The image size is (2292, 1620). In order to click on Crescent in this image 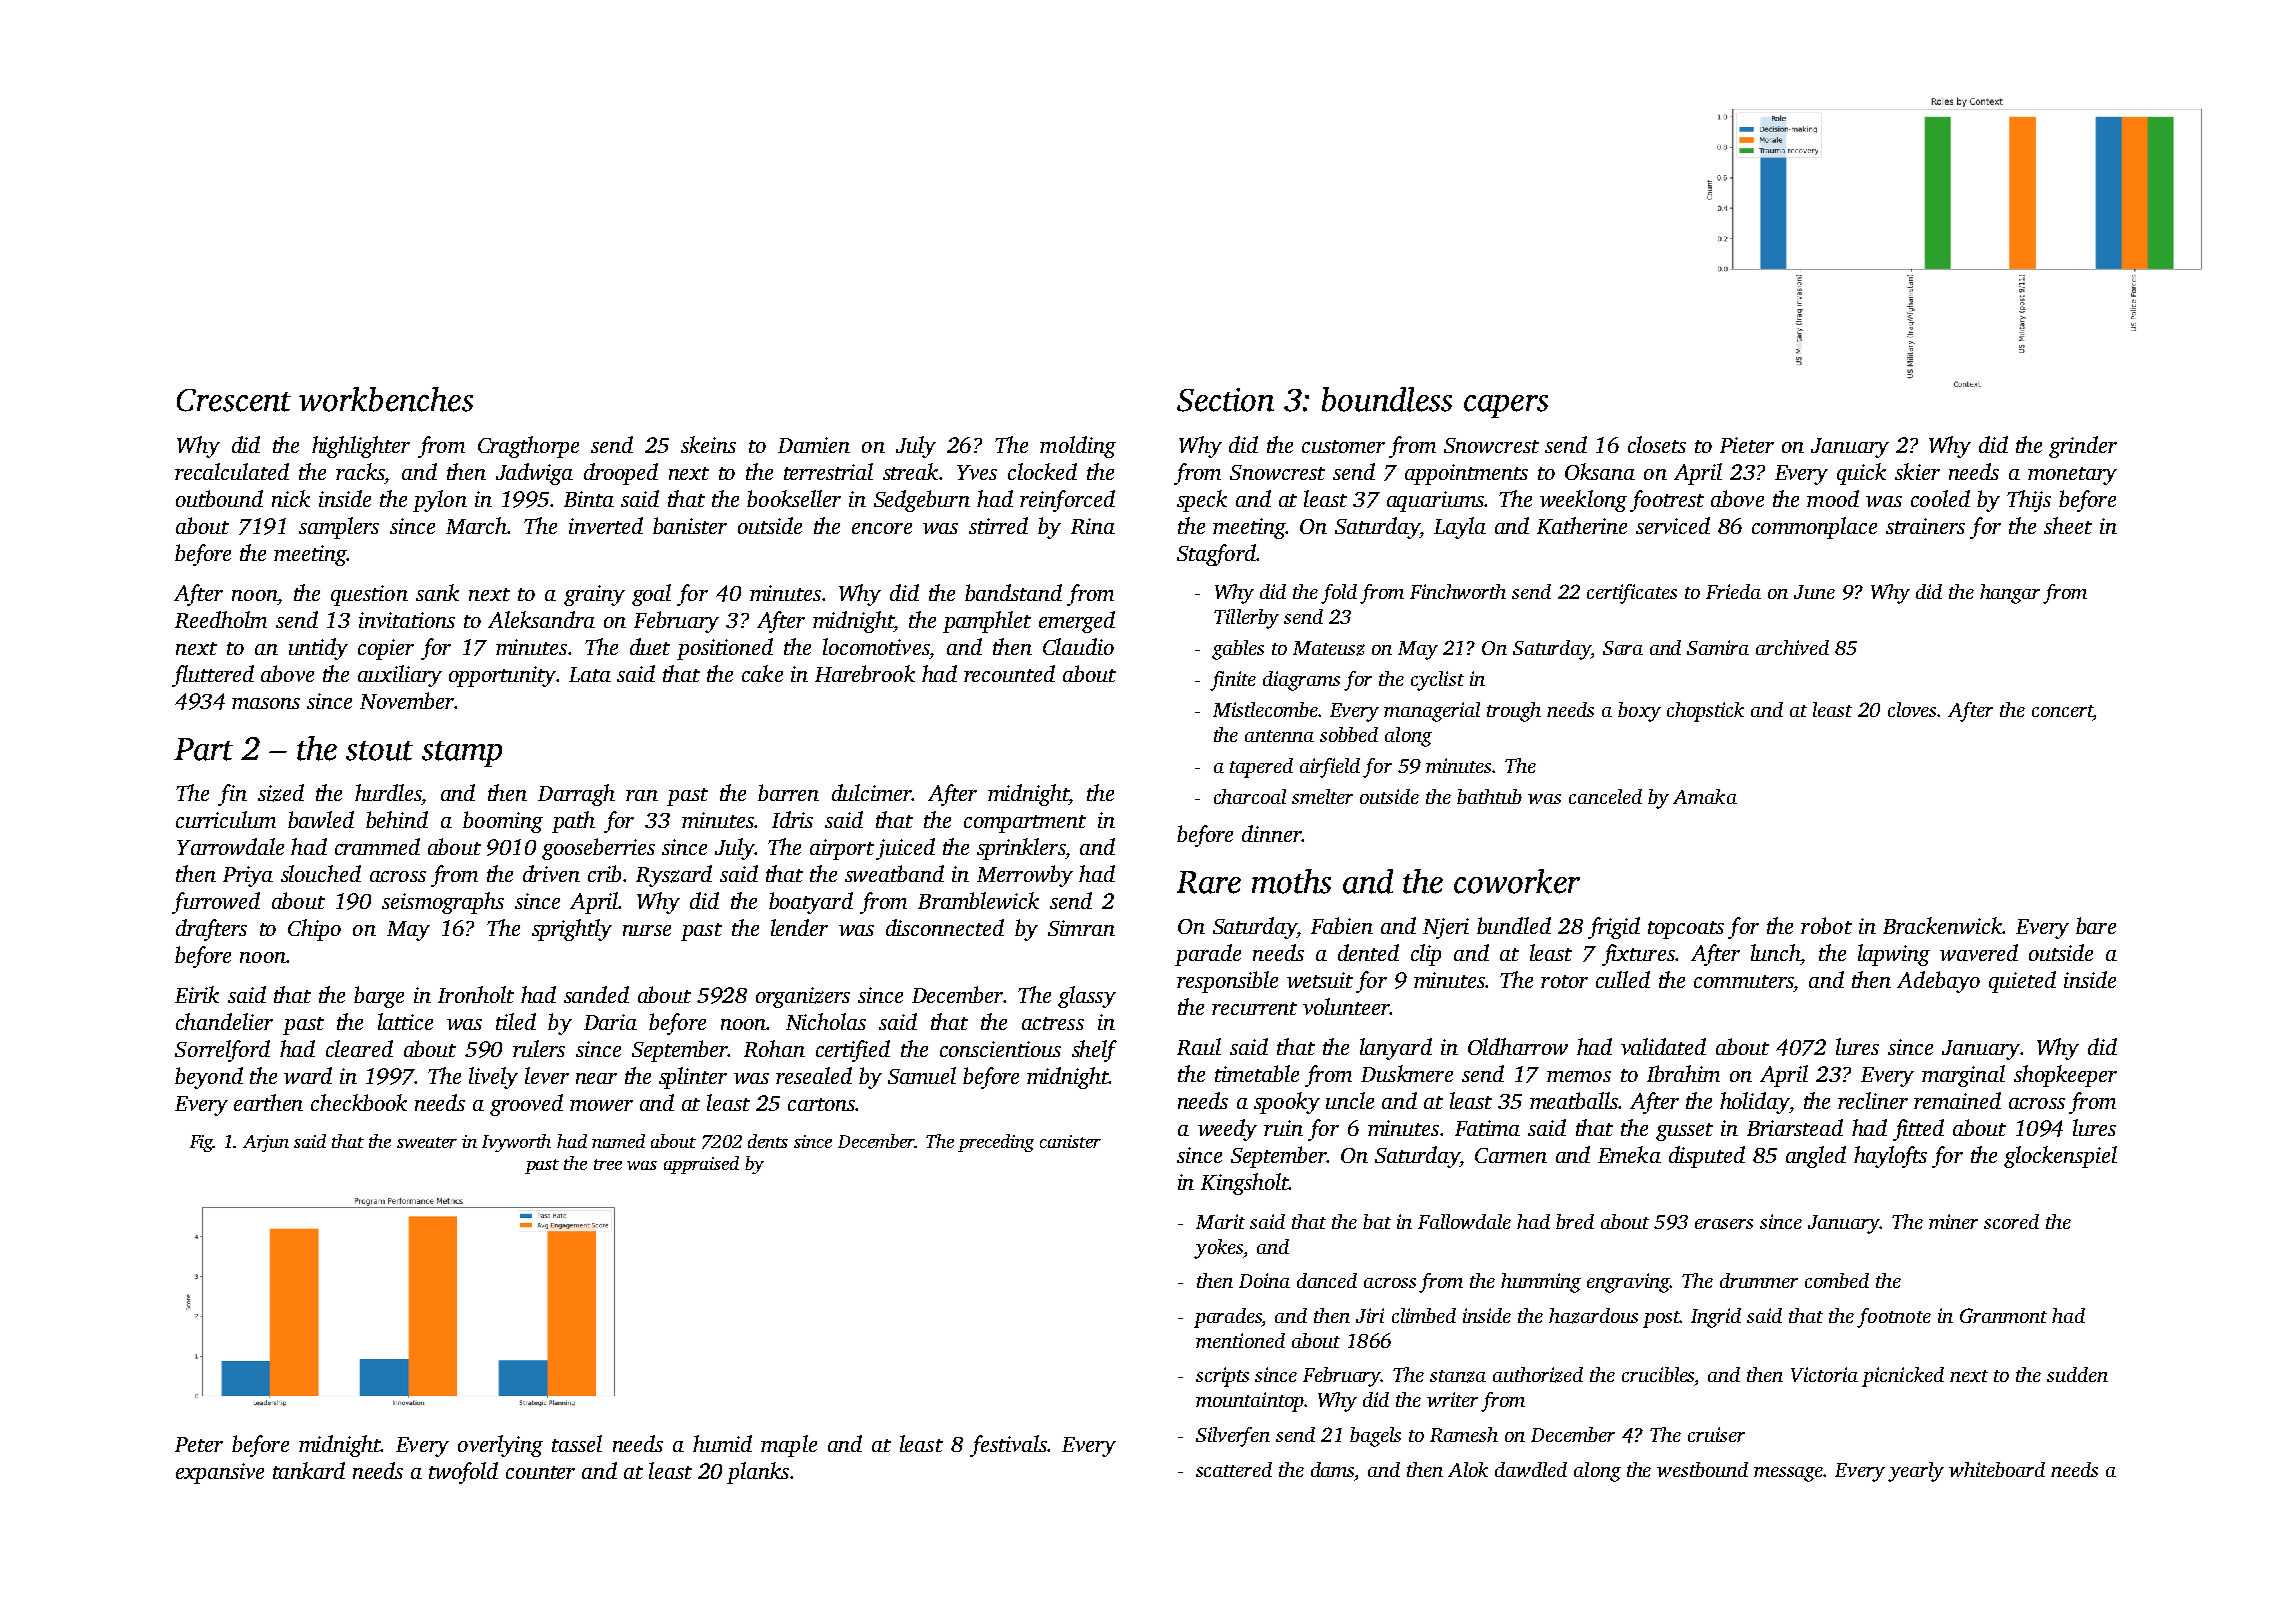, I will do `click(234, 400)`.
